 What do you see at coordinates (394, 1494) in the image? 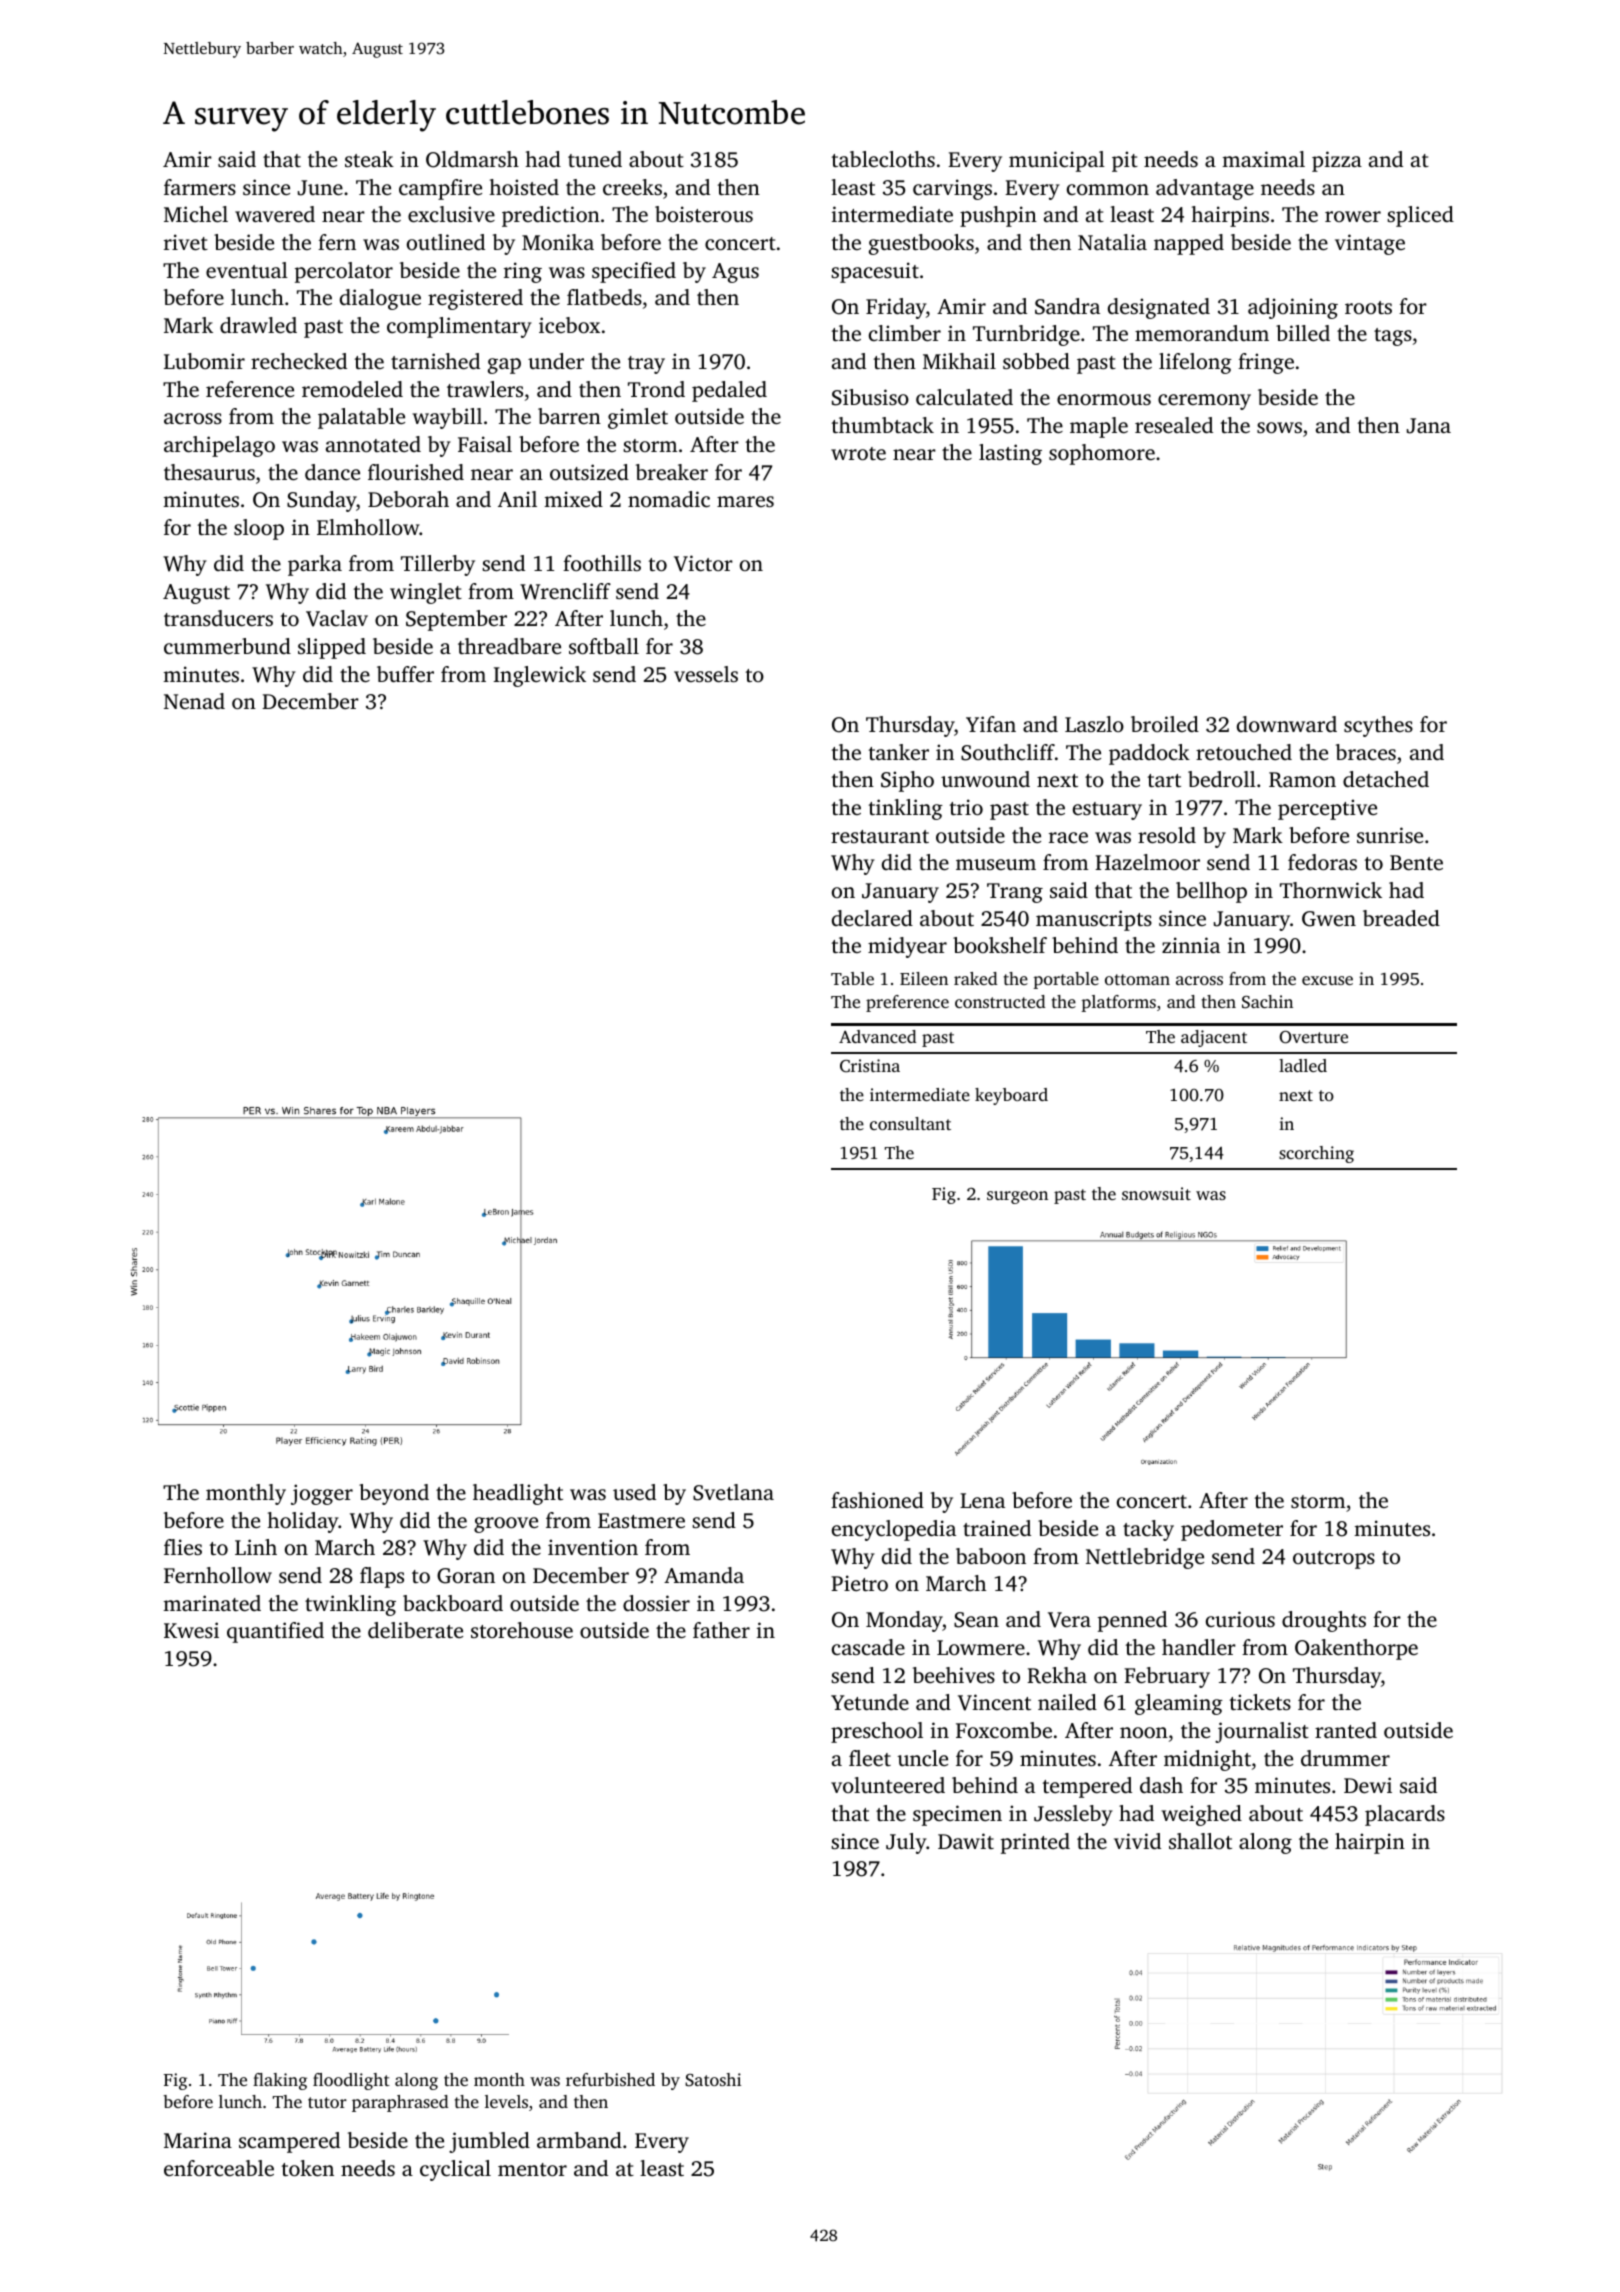
I see `beyond` at bounding box center [394, 1494].
